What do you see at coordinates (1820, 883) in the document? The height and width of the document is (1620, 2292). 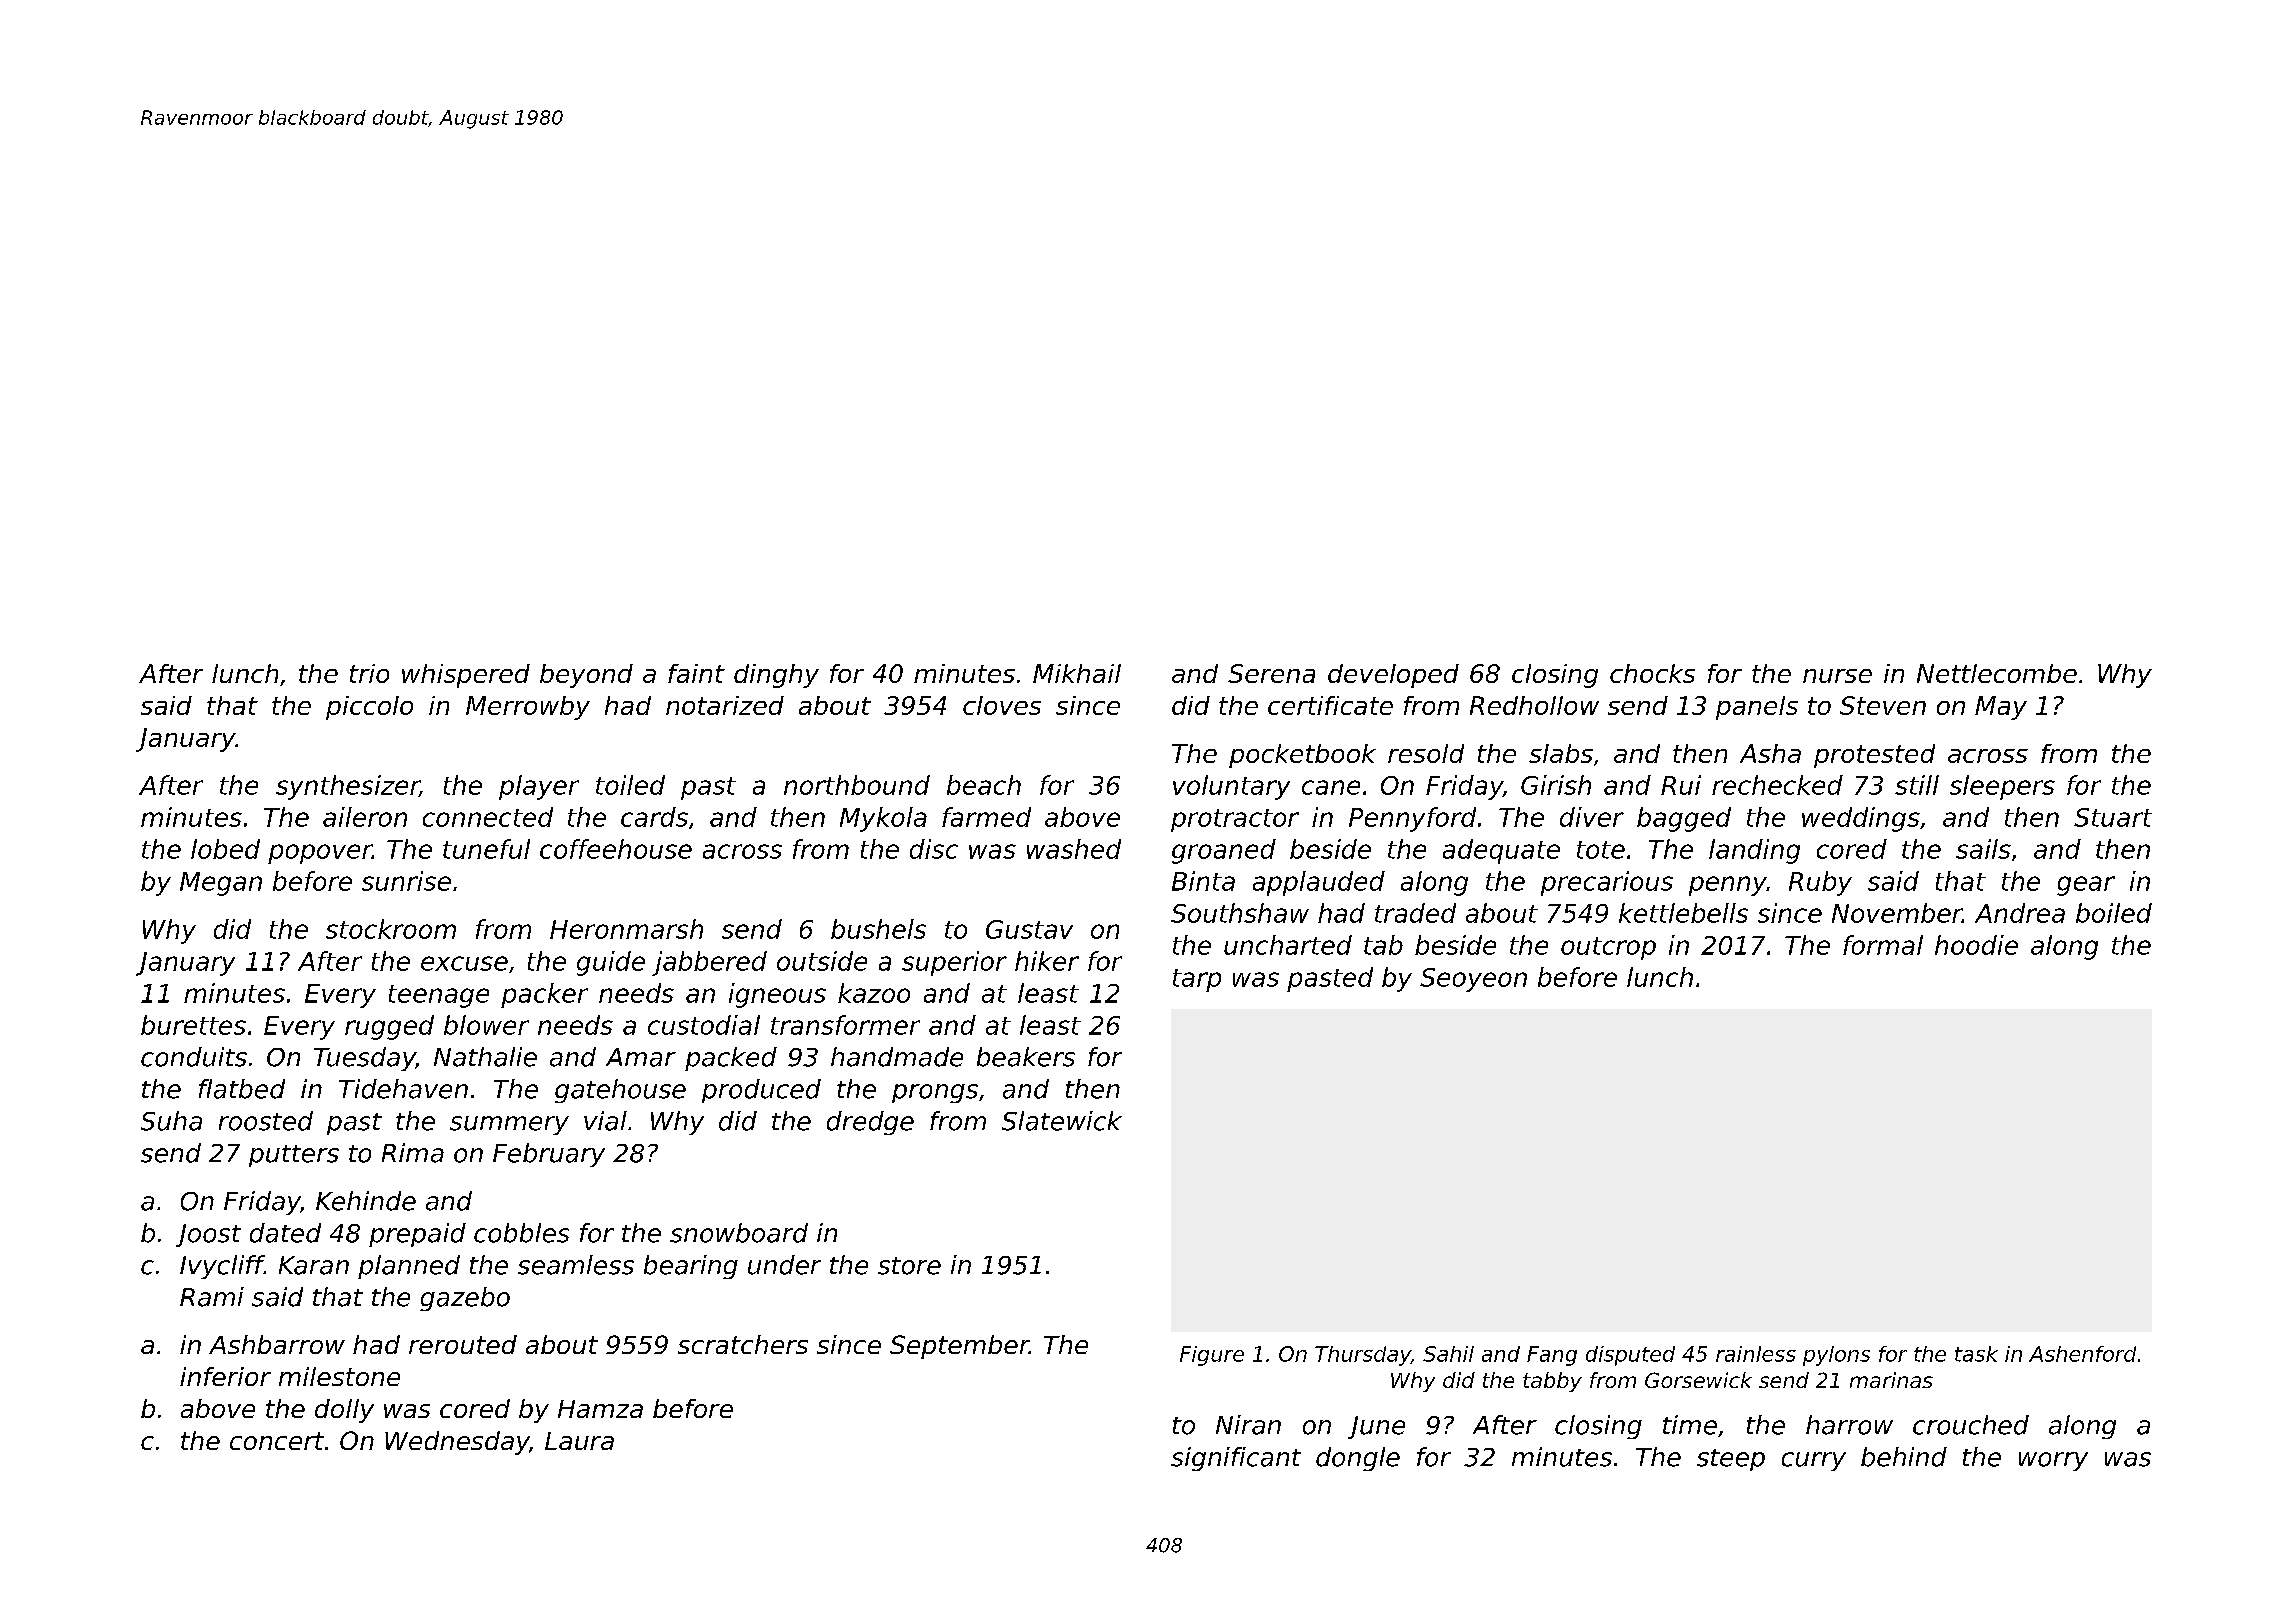 I see `Ruby` at bounding box center [1820, 883].
